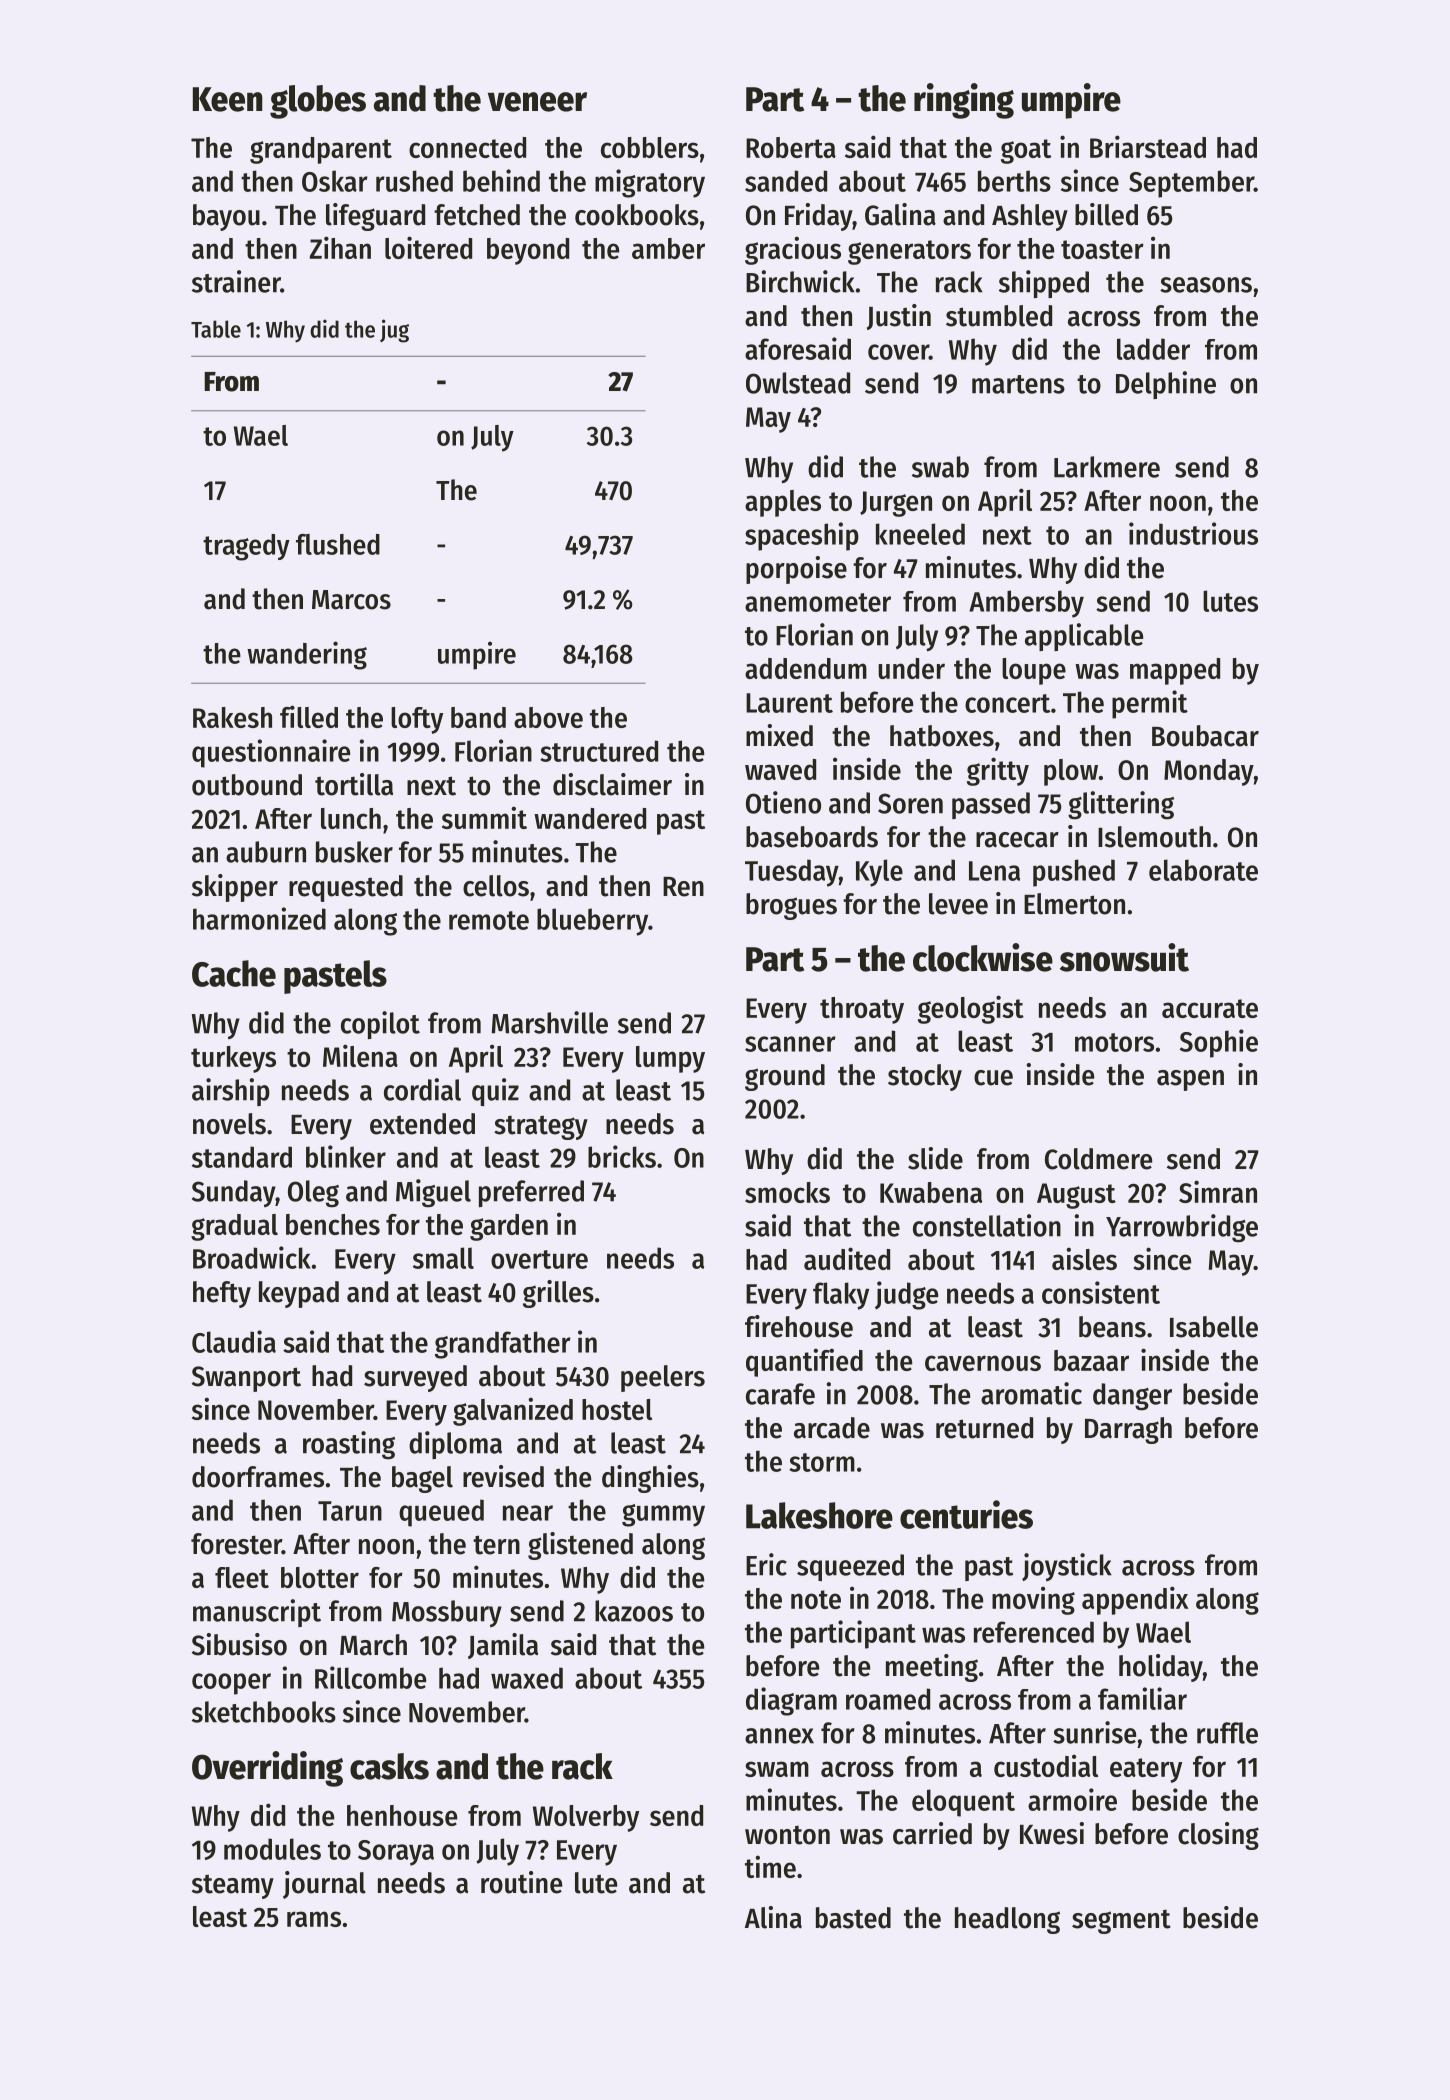  I want to click on geologist, so click(971, 1009).
